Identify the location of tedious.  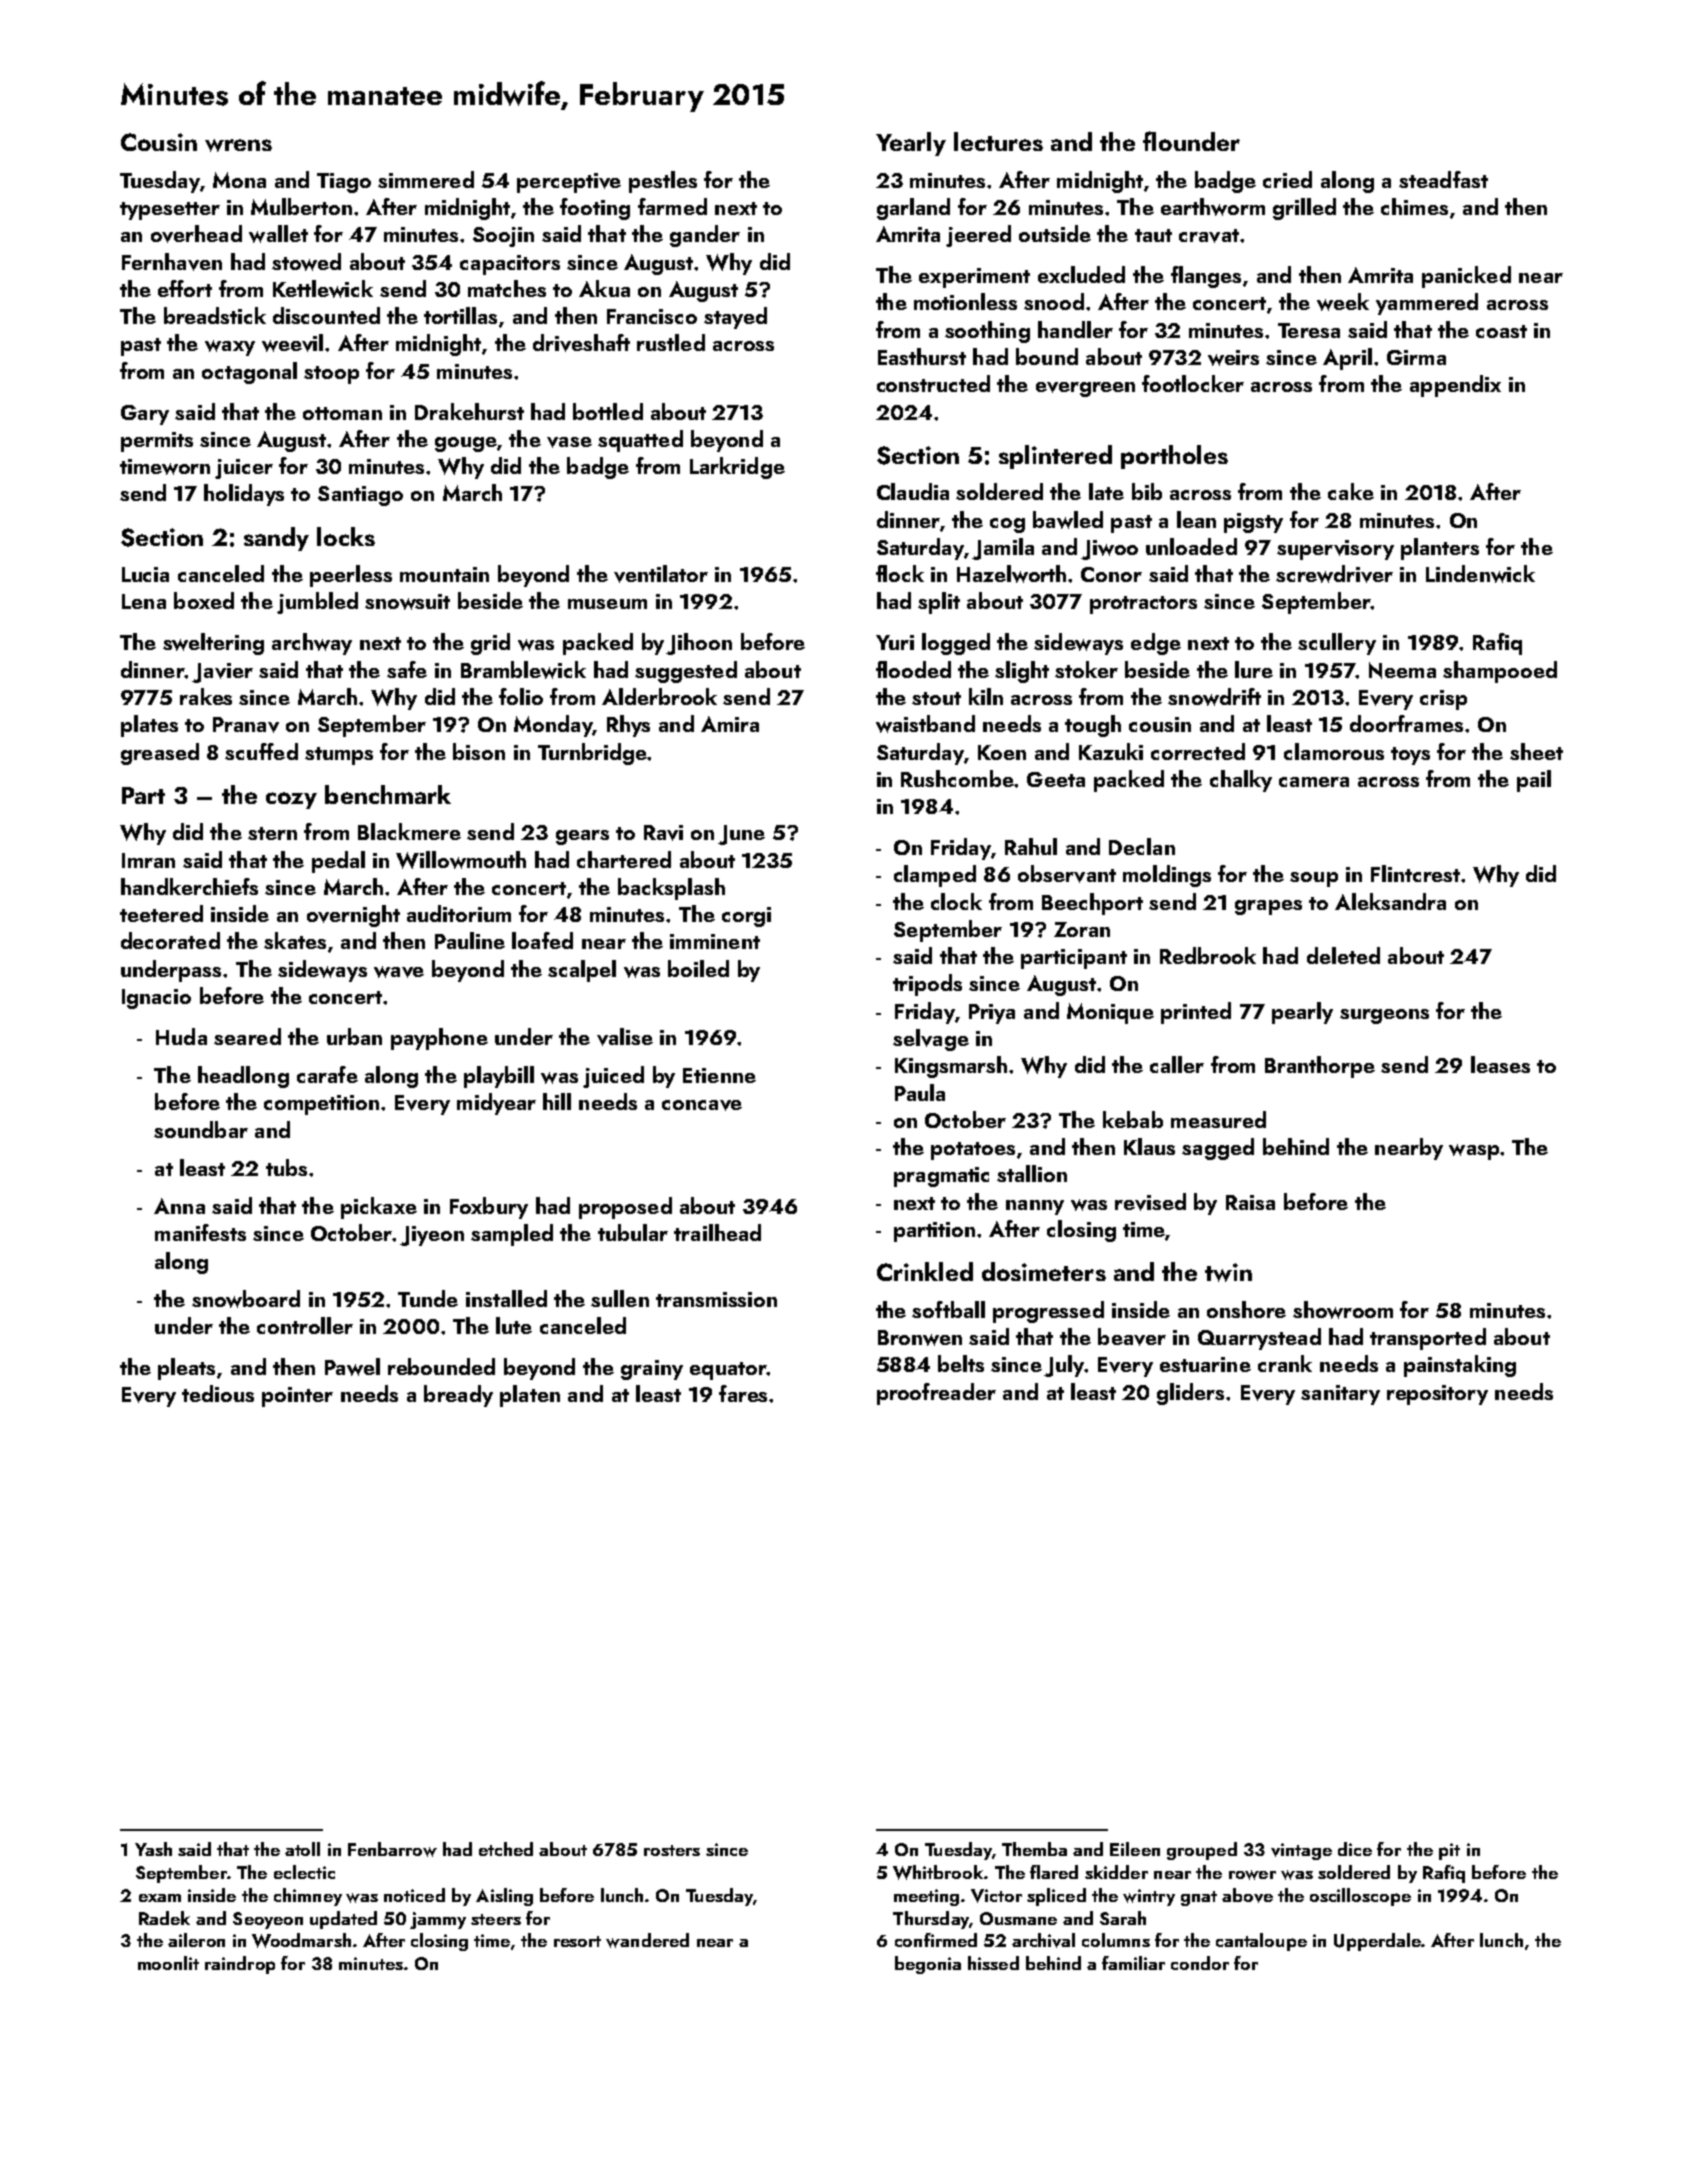
(218, 1393).
